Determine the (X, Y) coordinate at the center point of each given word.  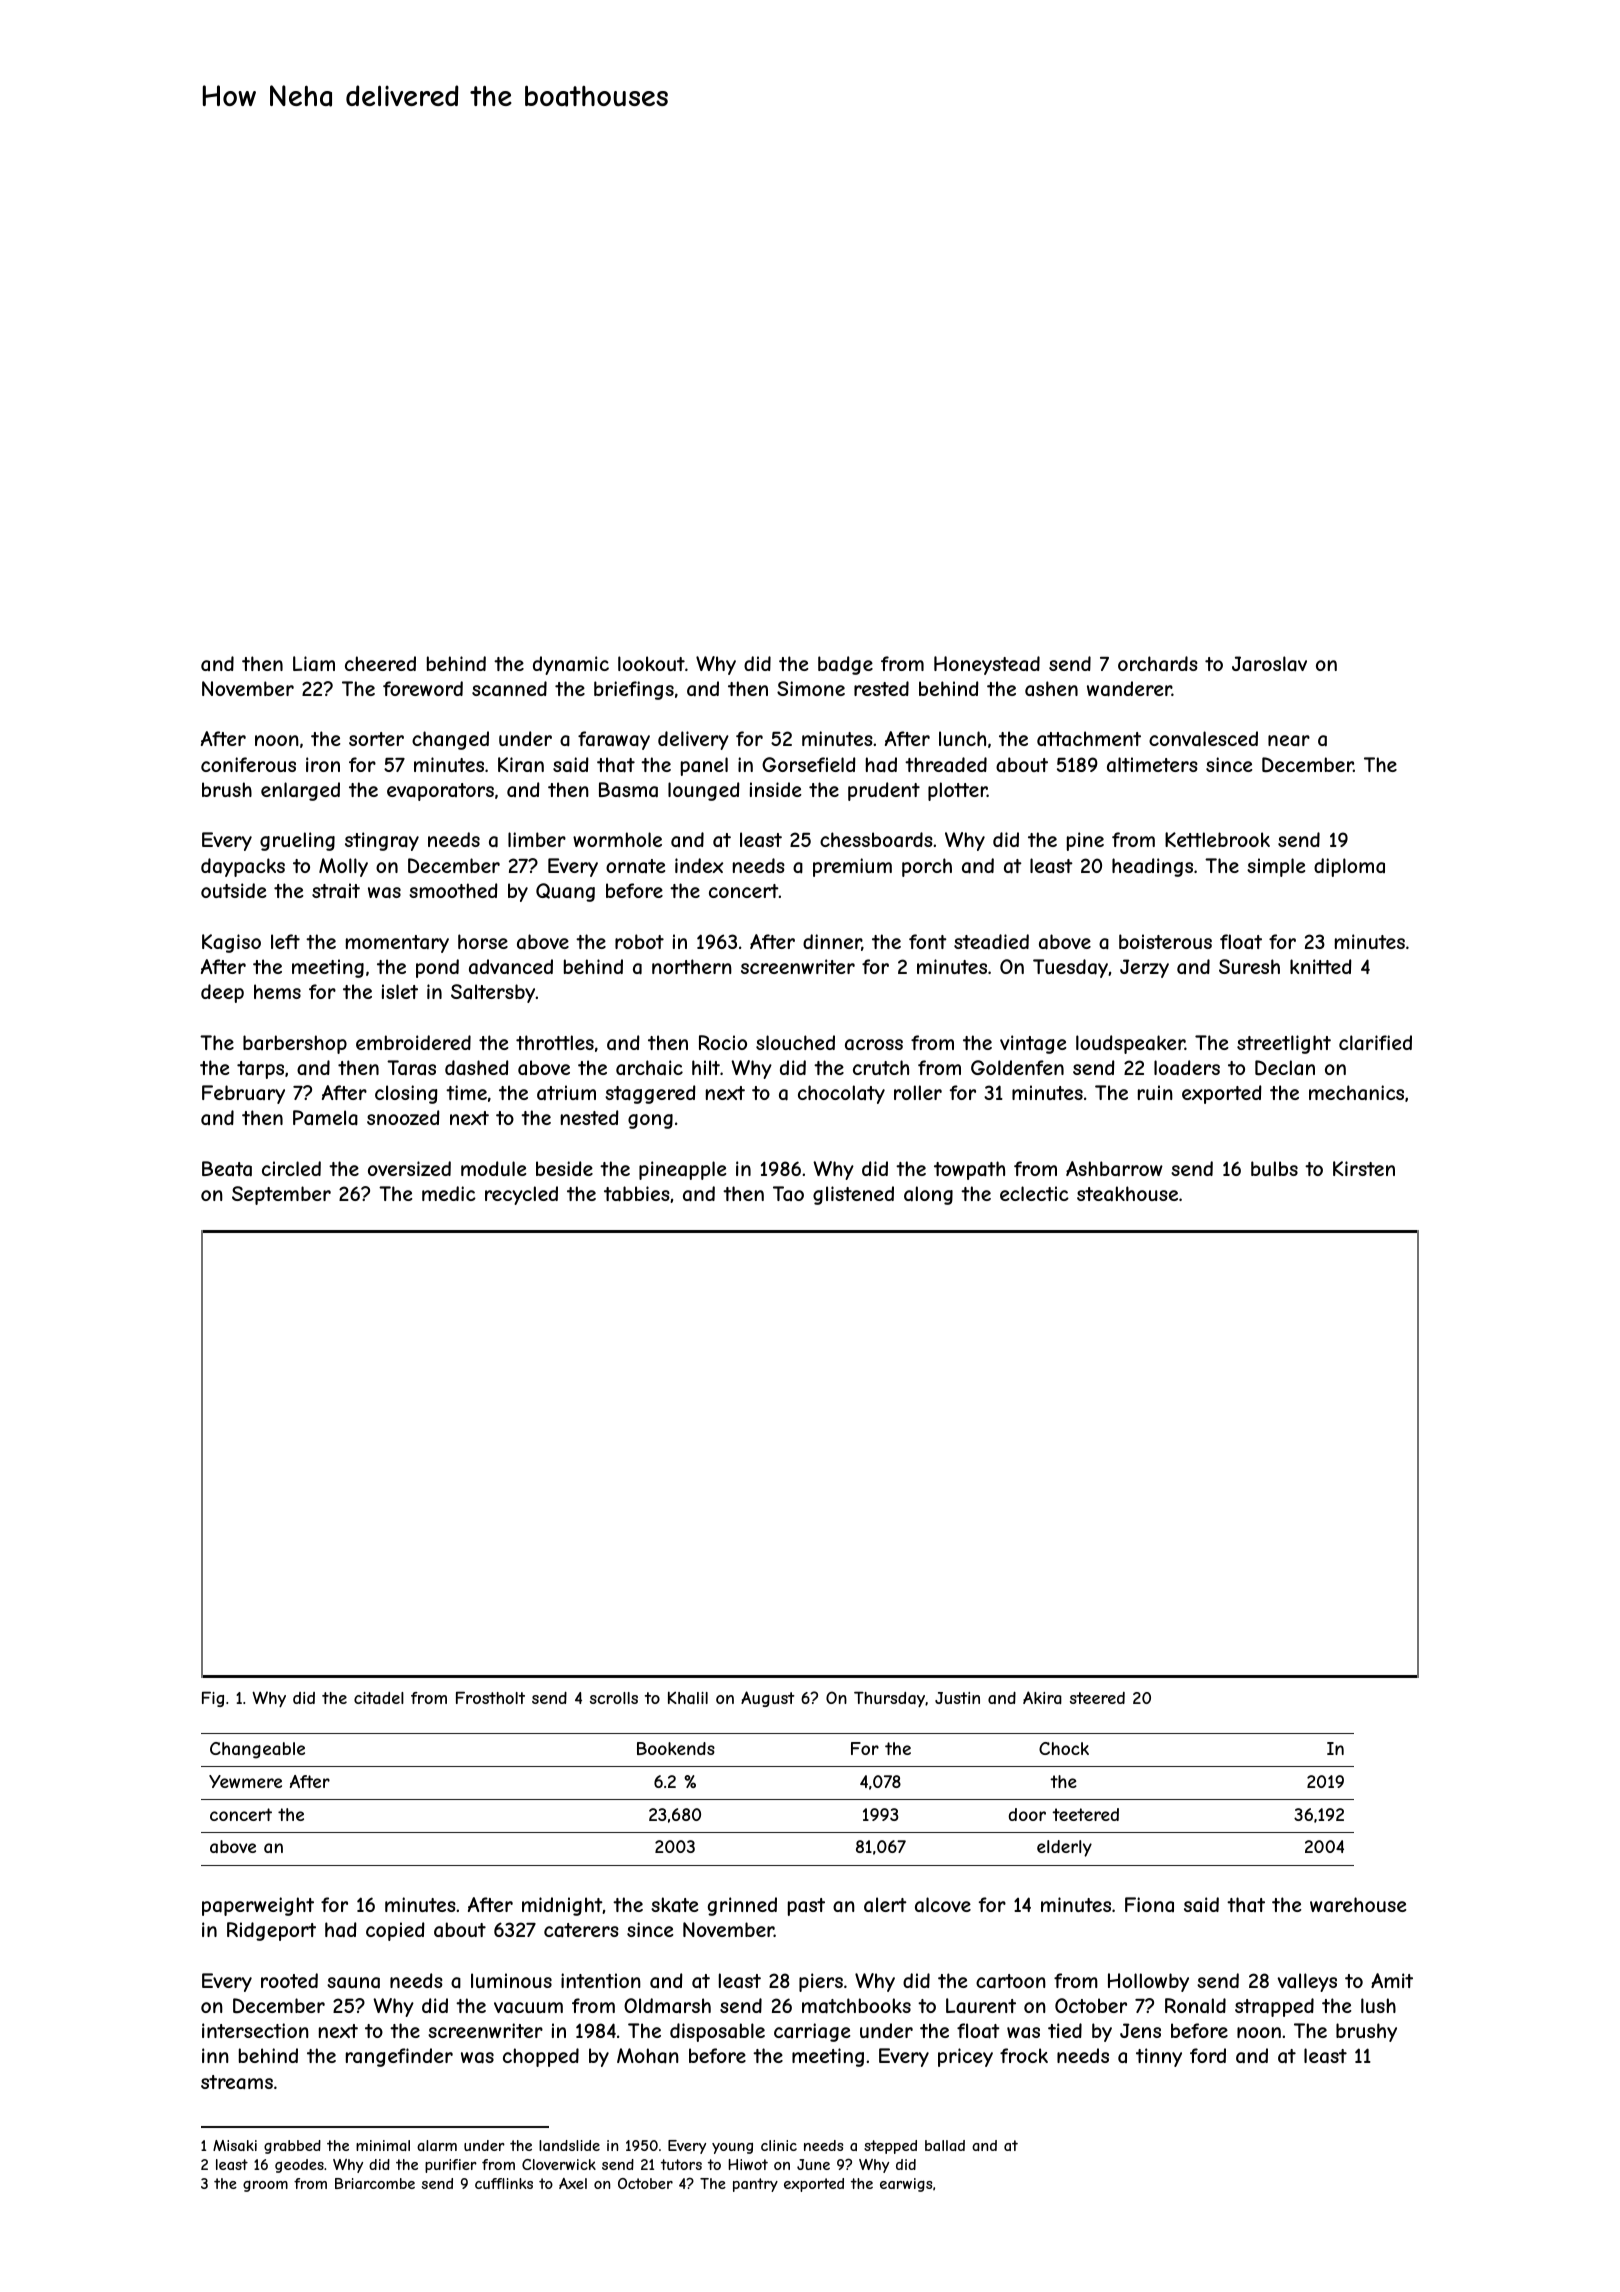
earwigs (906, 2185)
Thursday (889, 1699)
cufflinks (504, 2183)
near (1289, 741)
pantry (755, 2185)
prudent (884, 791)
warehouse (1358, 1905)
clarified (1375, 1043)
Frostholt (490, 1697)
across (874, 1045)
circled (291, 1168)
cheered (380, 663)
